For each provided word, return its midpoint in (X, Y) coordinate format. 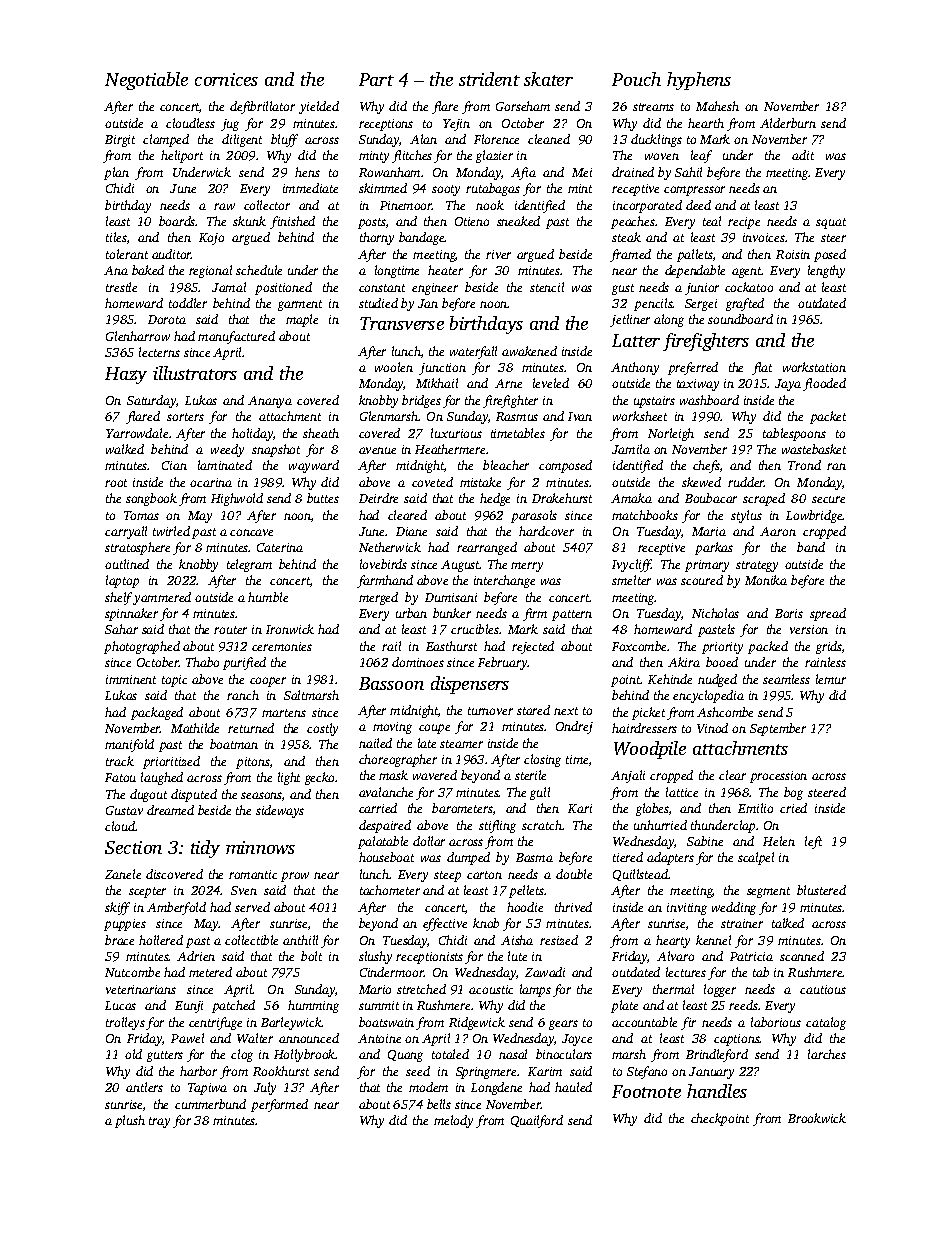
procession (778, 777)
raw (224, 206)
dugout (148, 795)
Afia (523, 173)
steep (447, 876)
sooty (446, 190)
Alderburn (788, 123)
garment (300, 305)
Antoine (379, 1038)
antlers (144, 1087)
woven (662, 156)
